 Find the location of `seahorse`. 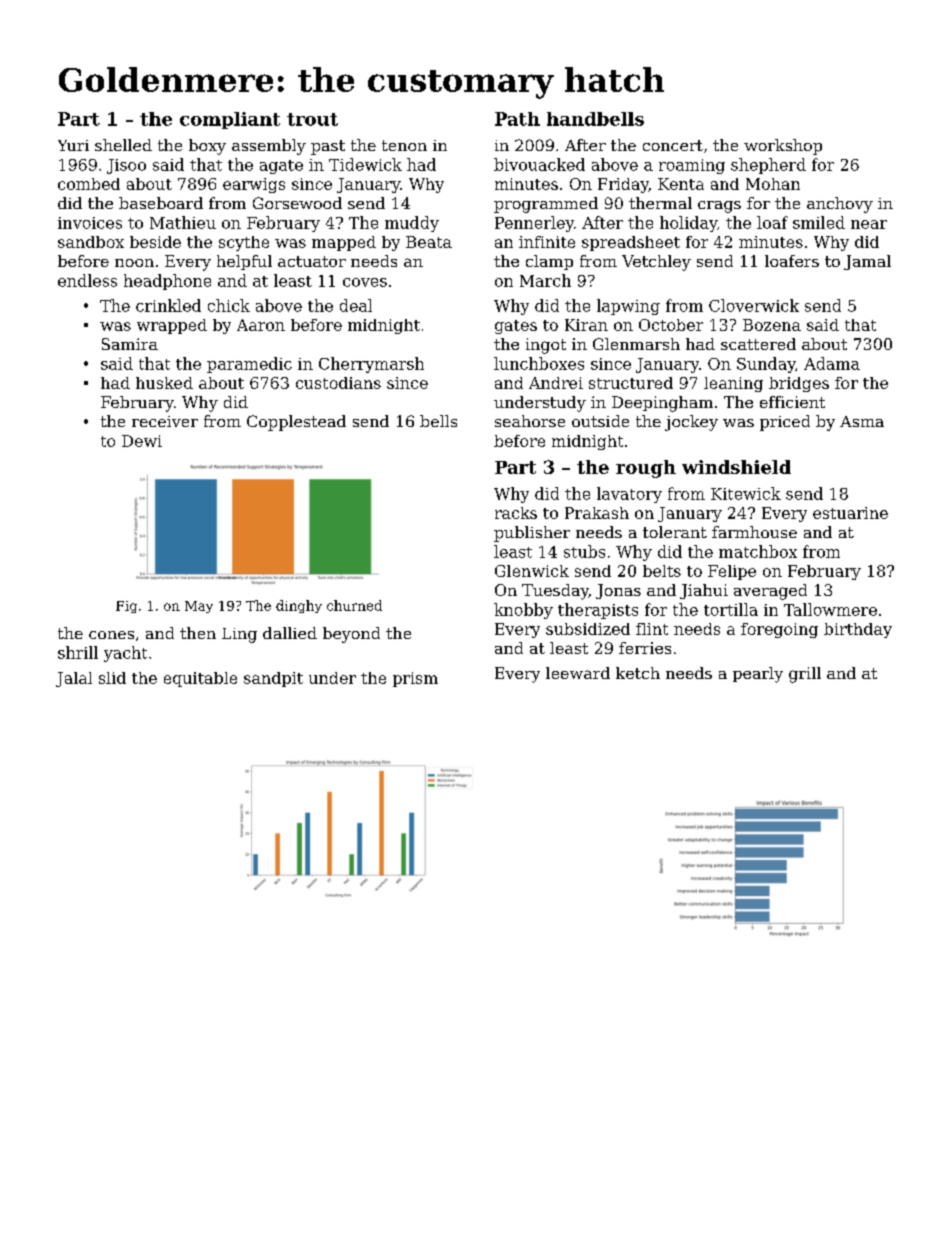

seahorse is located at coordinates (530, 421).
